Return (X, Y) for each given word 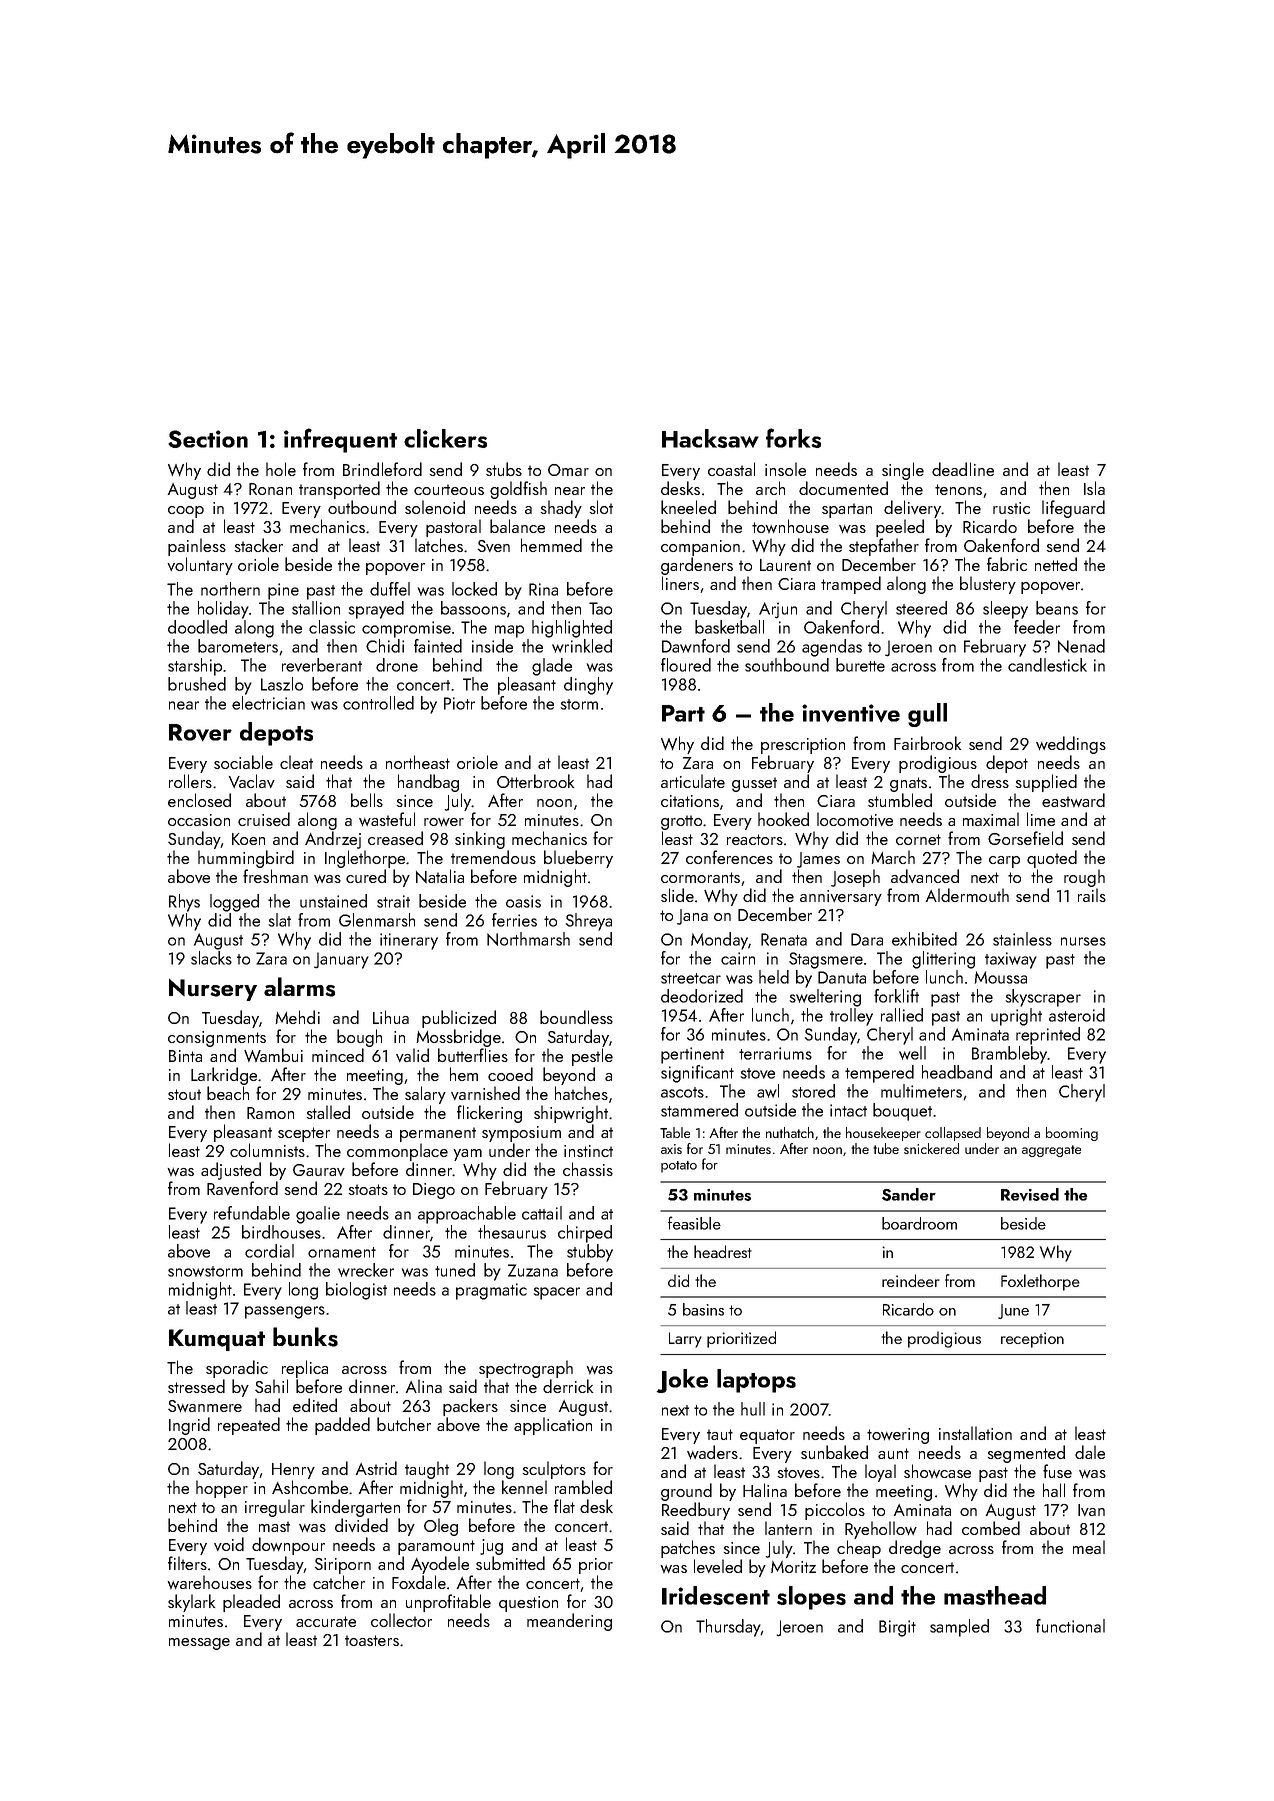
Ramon (270, 1113)
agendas (832, 648)
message (199, 1644)
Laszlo (282, 684)
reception (1032, 1340)
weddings (1071, 745)
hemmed (551, 545)
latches (439, 545)
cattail (542, 1213)
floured (686, 665)
